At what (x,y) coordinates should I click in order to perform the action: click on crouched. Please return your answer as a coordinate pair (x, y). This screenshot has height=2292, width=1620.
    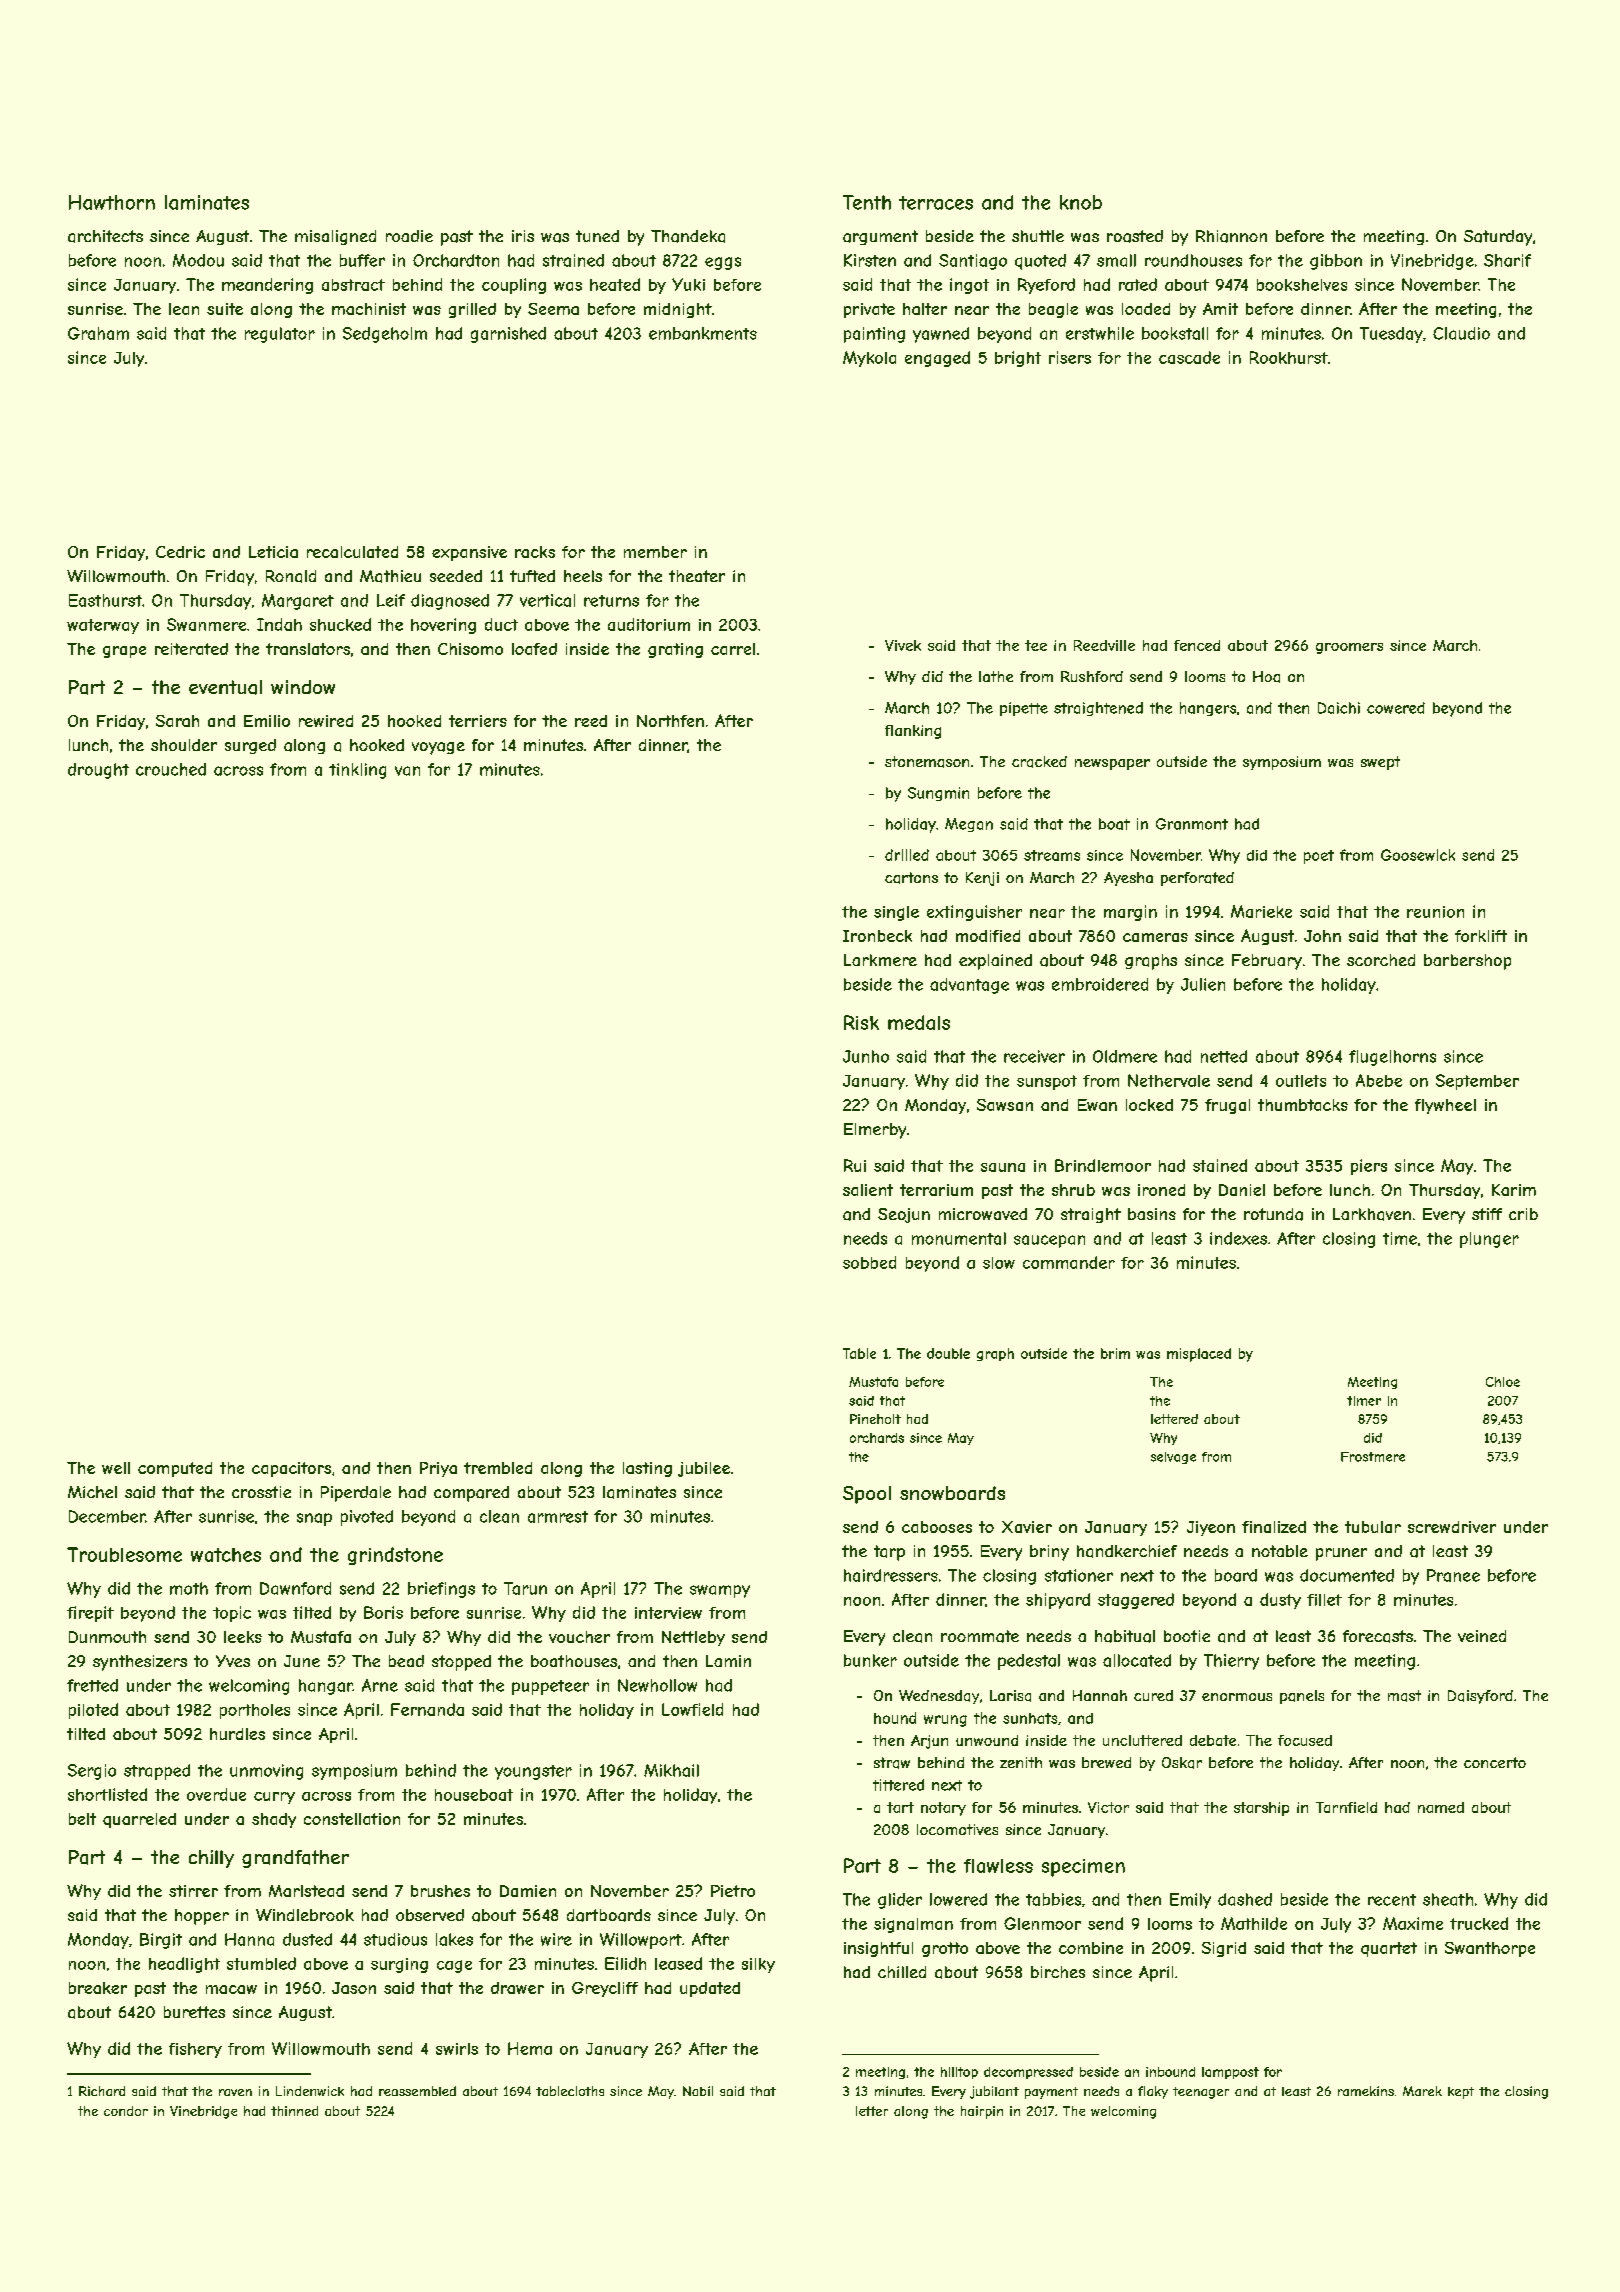
    Looking at the image, I should click on (171, 769).
